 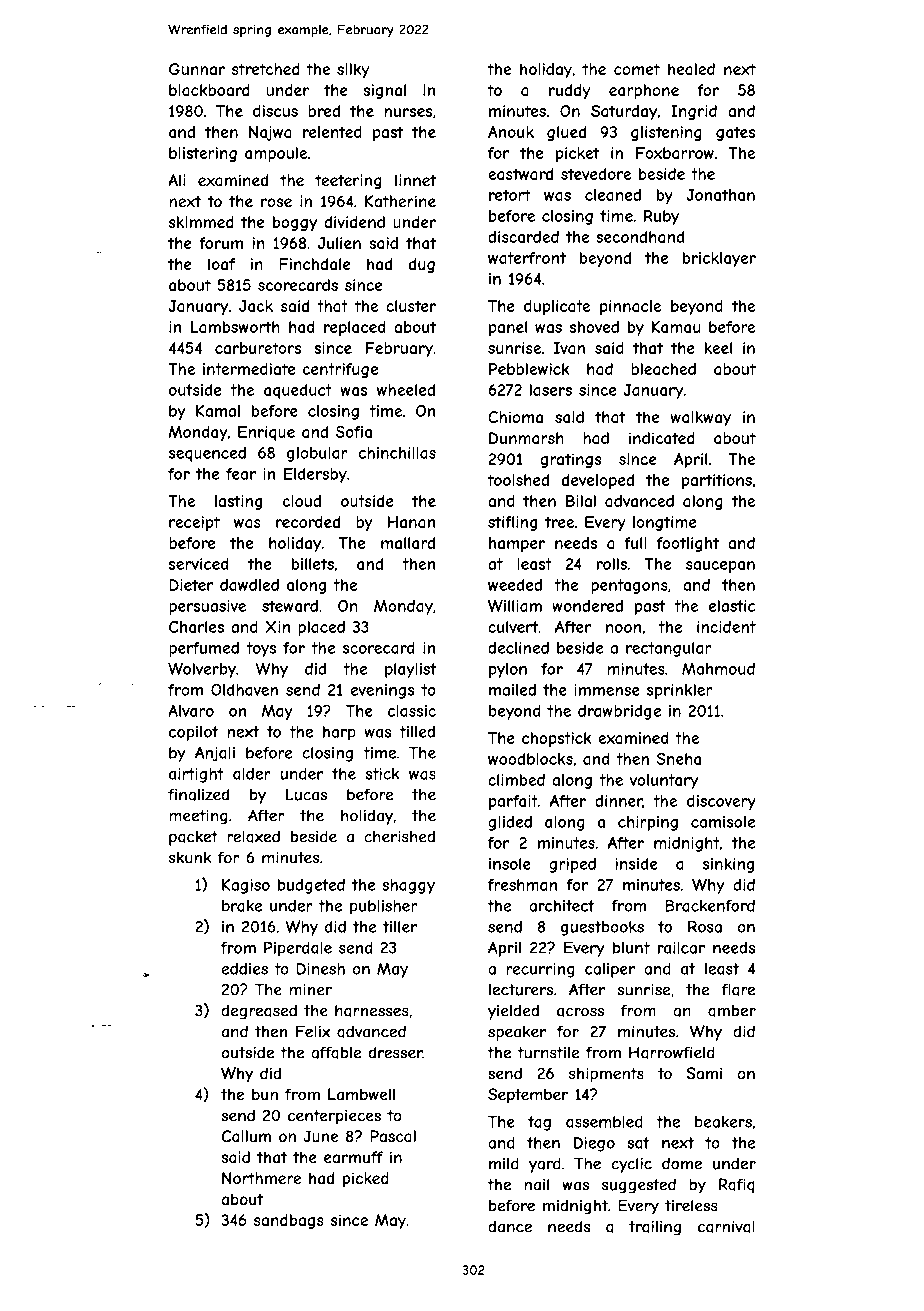 What do you see at coordinates (289, 1221) in the document?
I see `sandbags` at bounding box center [289, 1221].
